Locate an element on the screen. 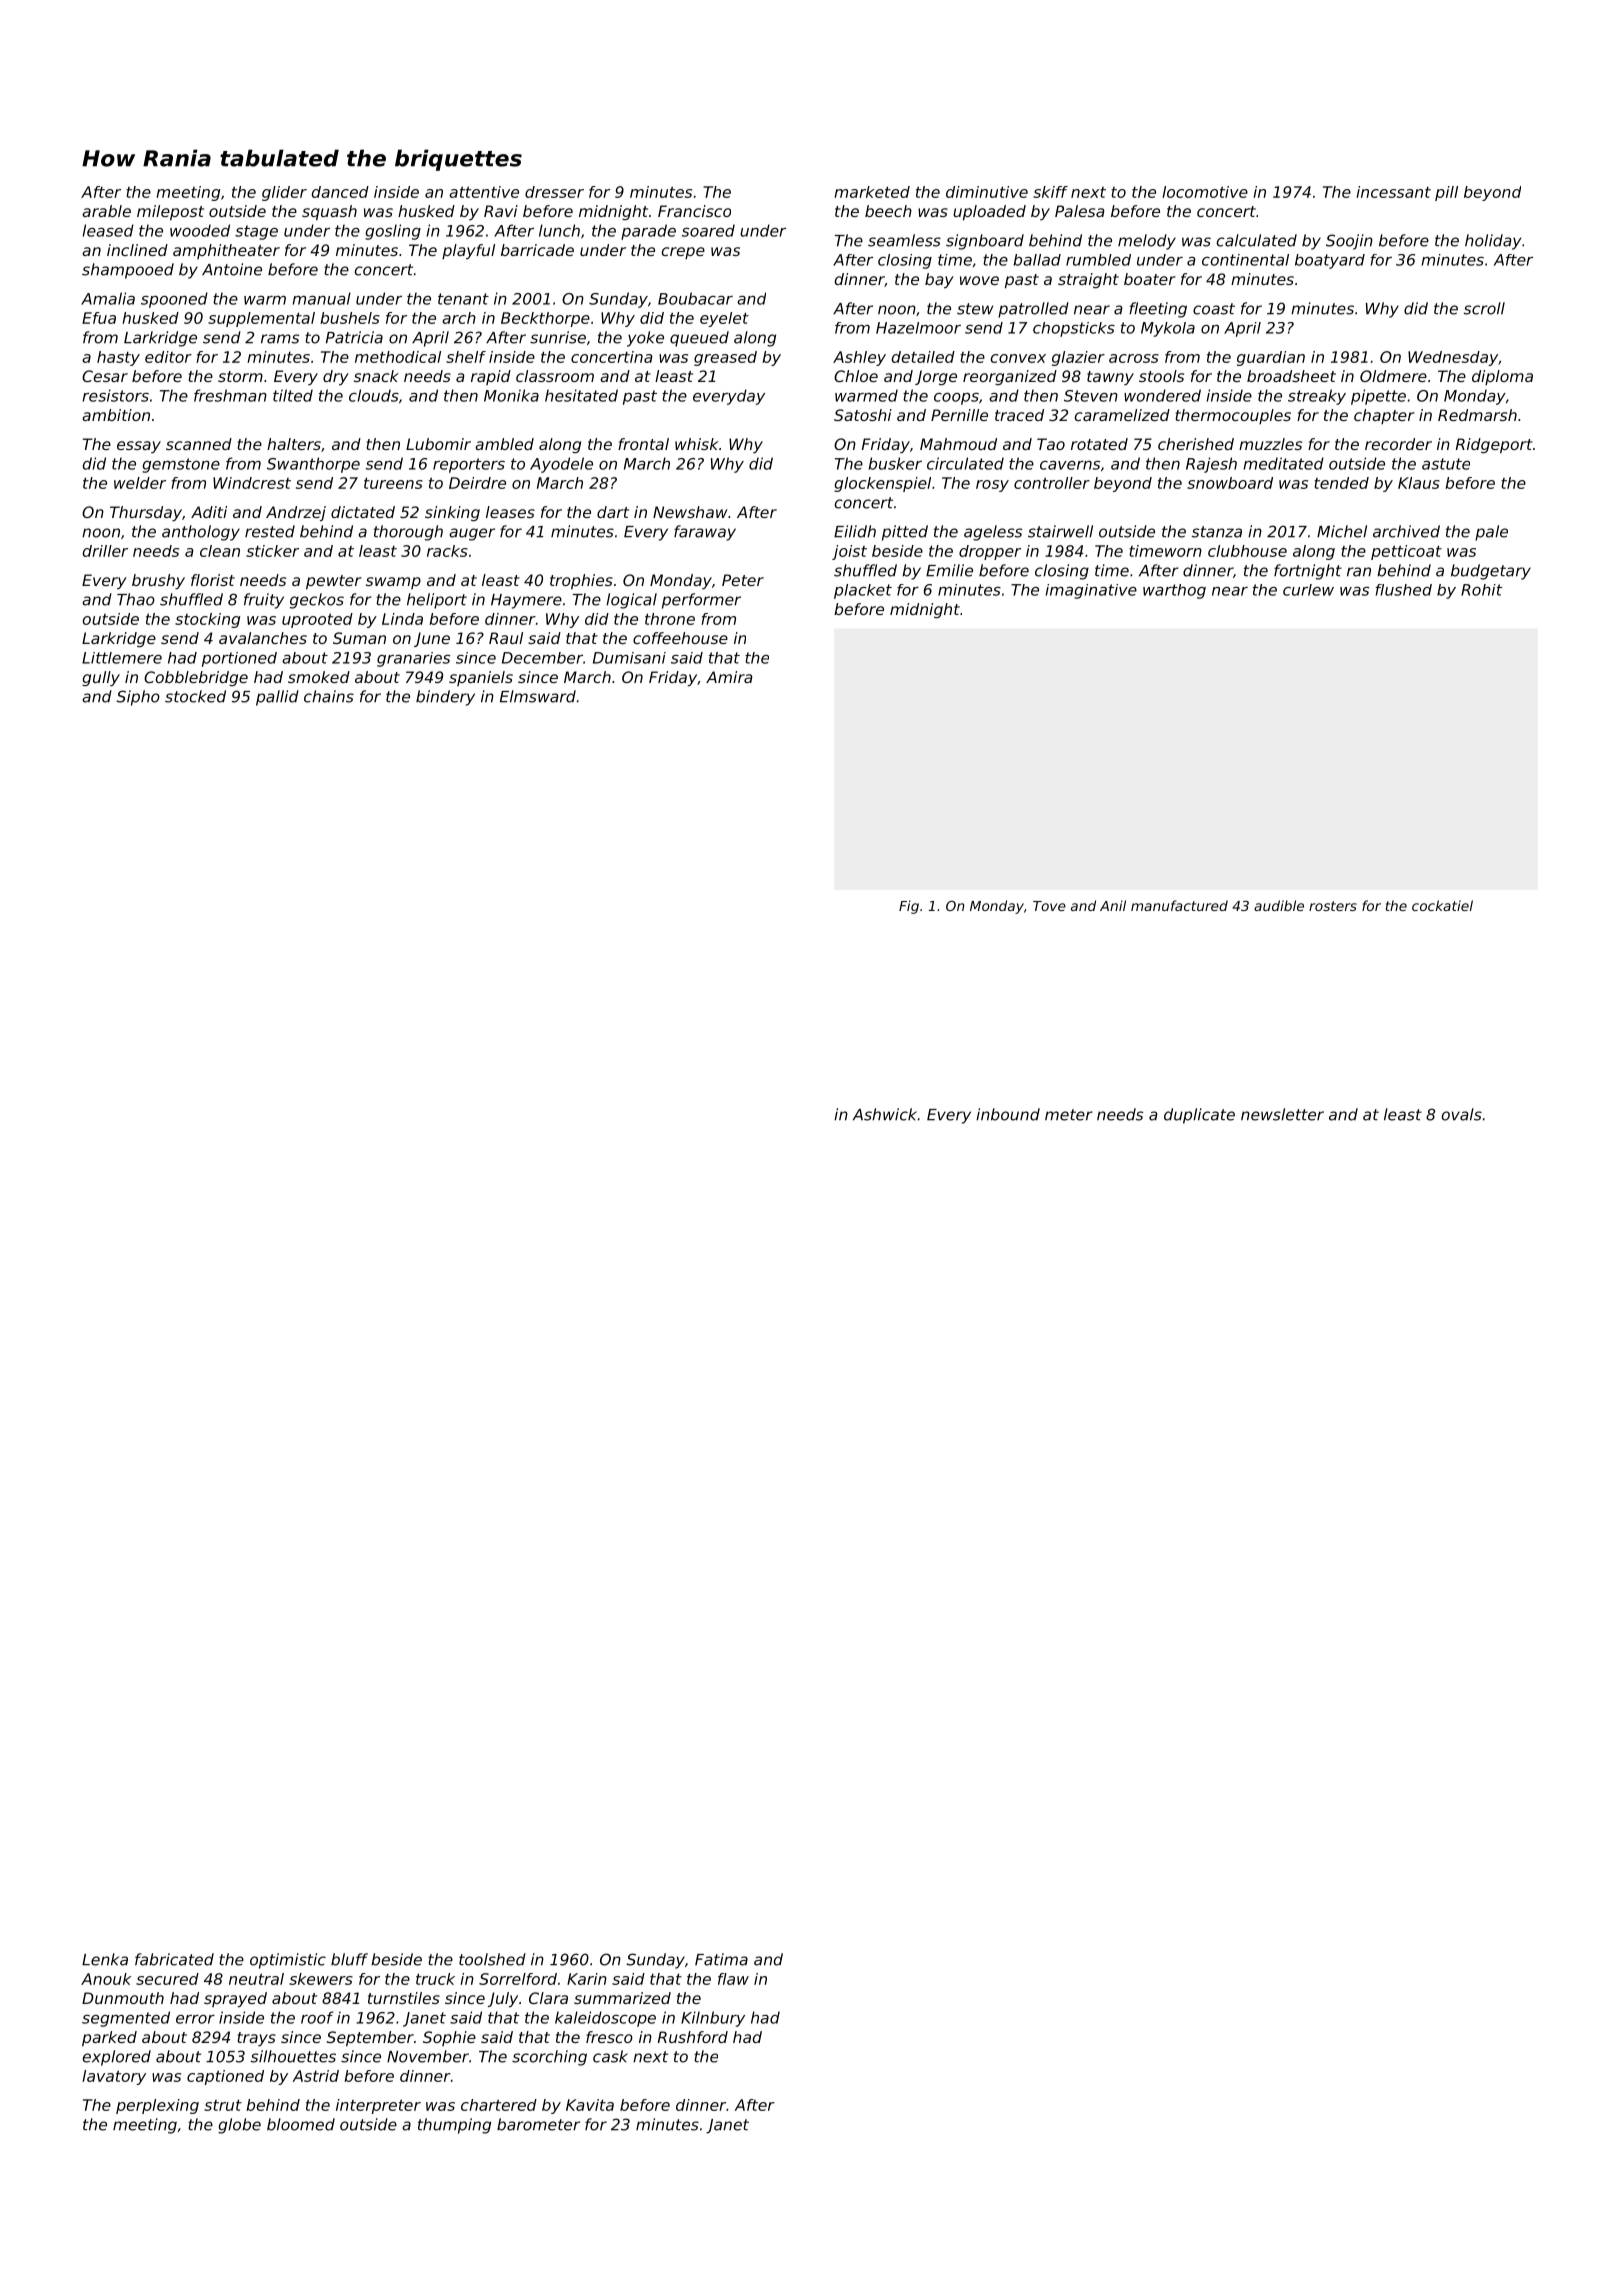 This screenshot has height=2292, width=1620. shampooed is located at coordinates (128, 271).
